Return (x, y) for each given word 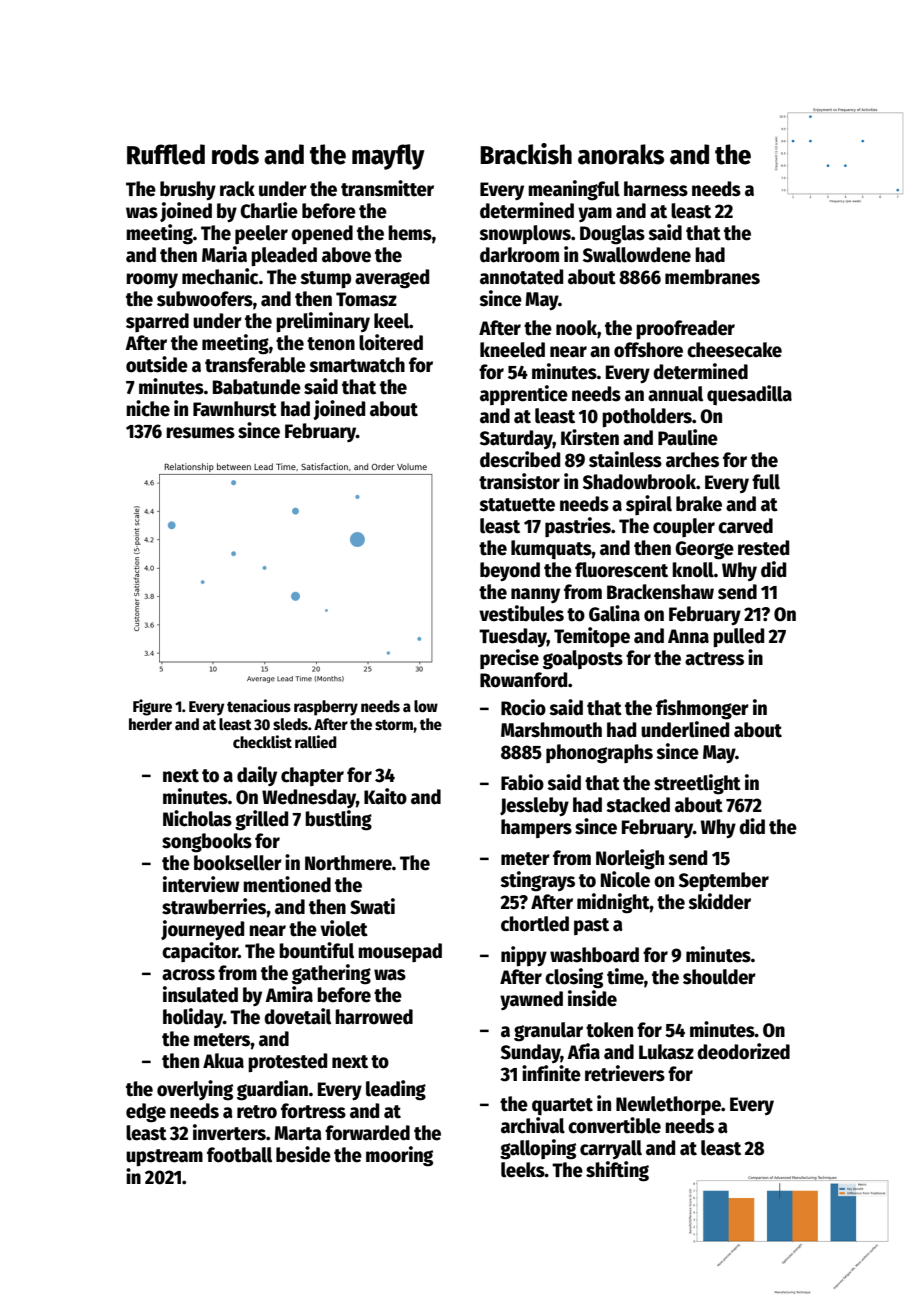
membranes (712, 277)
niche (148, 408)
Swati (372, 906)
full (766, 482)
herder (150, 724)
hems (410, 233)
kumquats (551, 549)
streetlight (697, 784)
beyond (510, 571)
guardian (272, 1090)
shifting (617, 1171)
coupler (684, 527)
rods (235, 154)
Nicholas (197, 818)
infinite (551, 1073)
